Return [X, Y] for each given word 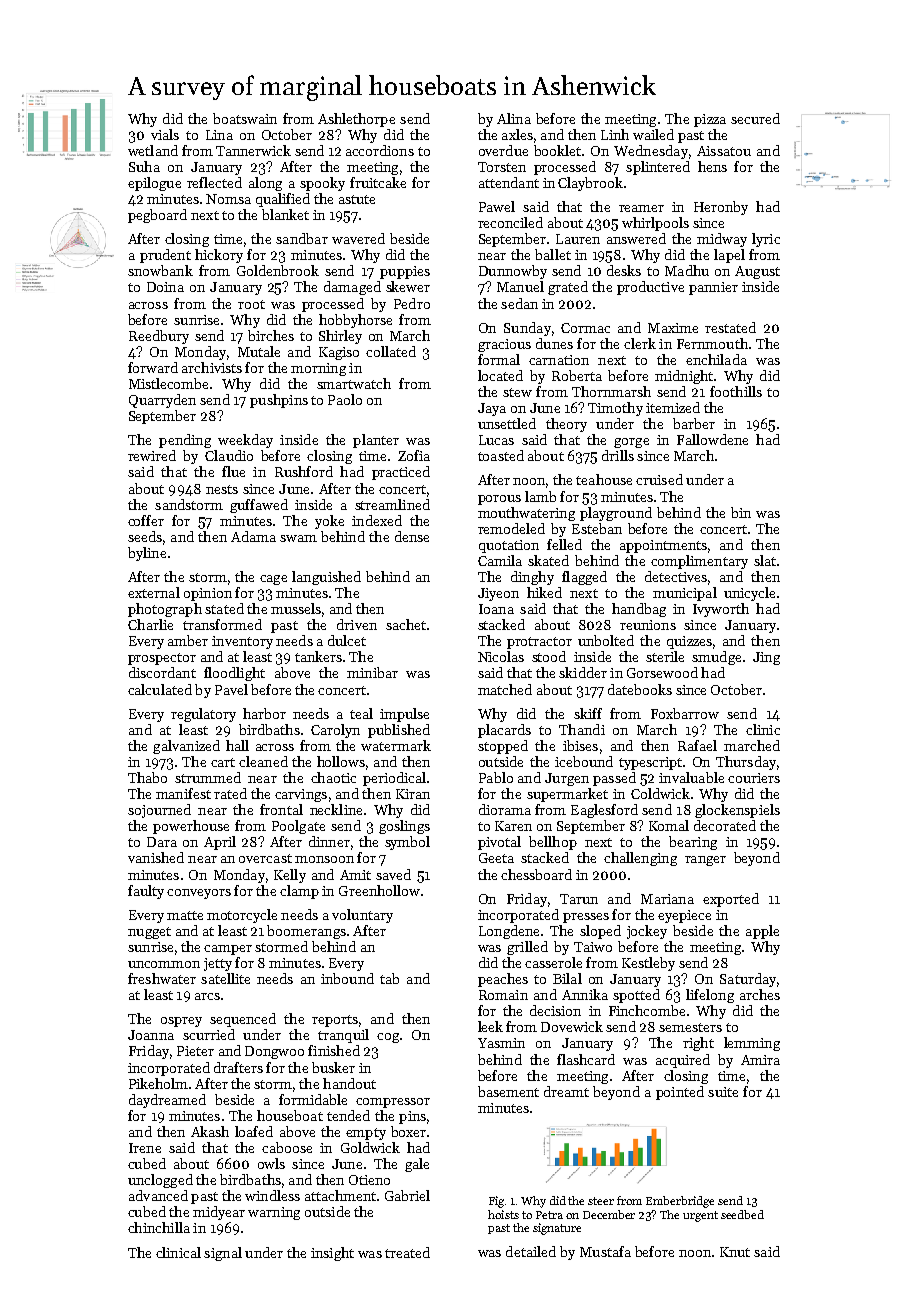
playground [616, 514]
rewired [152, 455]
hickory [219, 256]
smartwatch [354, 383]
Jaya [492, 409]
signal [223, 1254]
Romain [503, 995]
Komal [669, 825]
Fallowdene [712, 439]
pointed [680, 1093]
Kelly [290, 876]
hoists [503, 1214]
